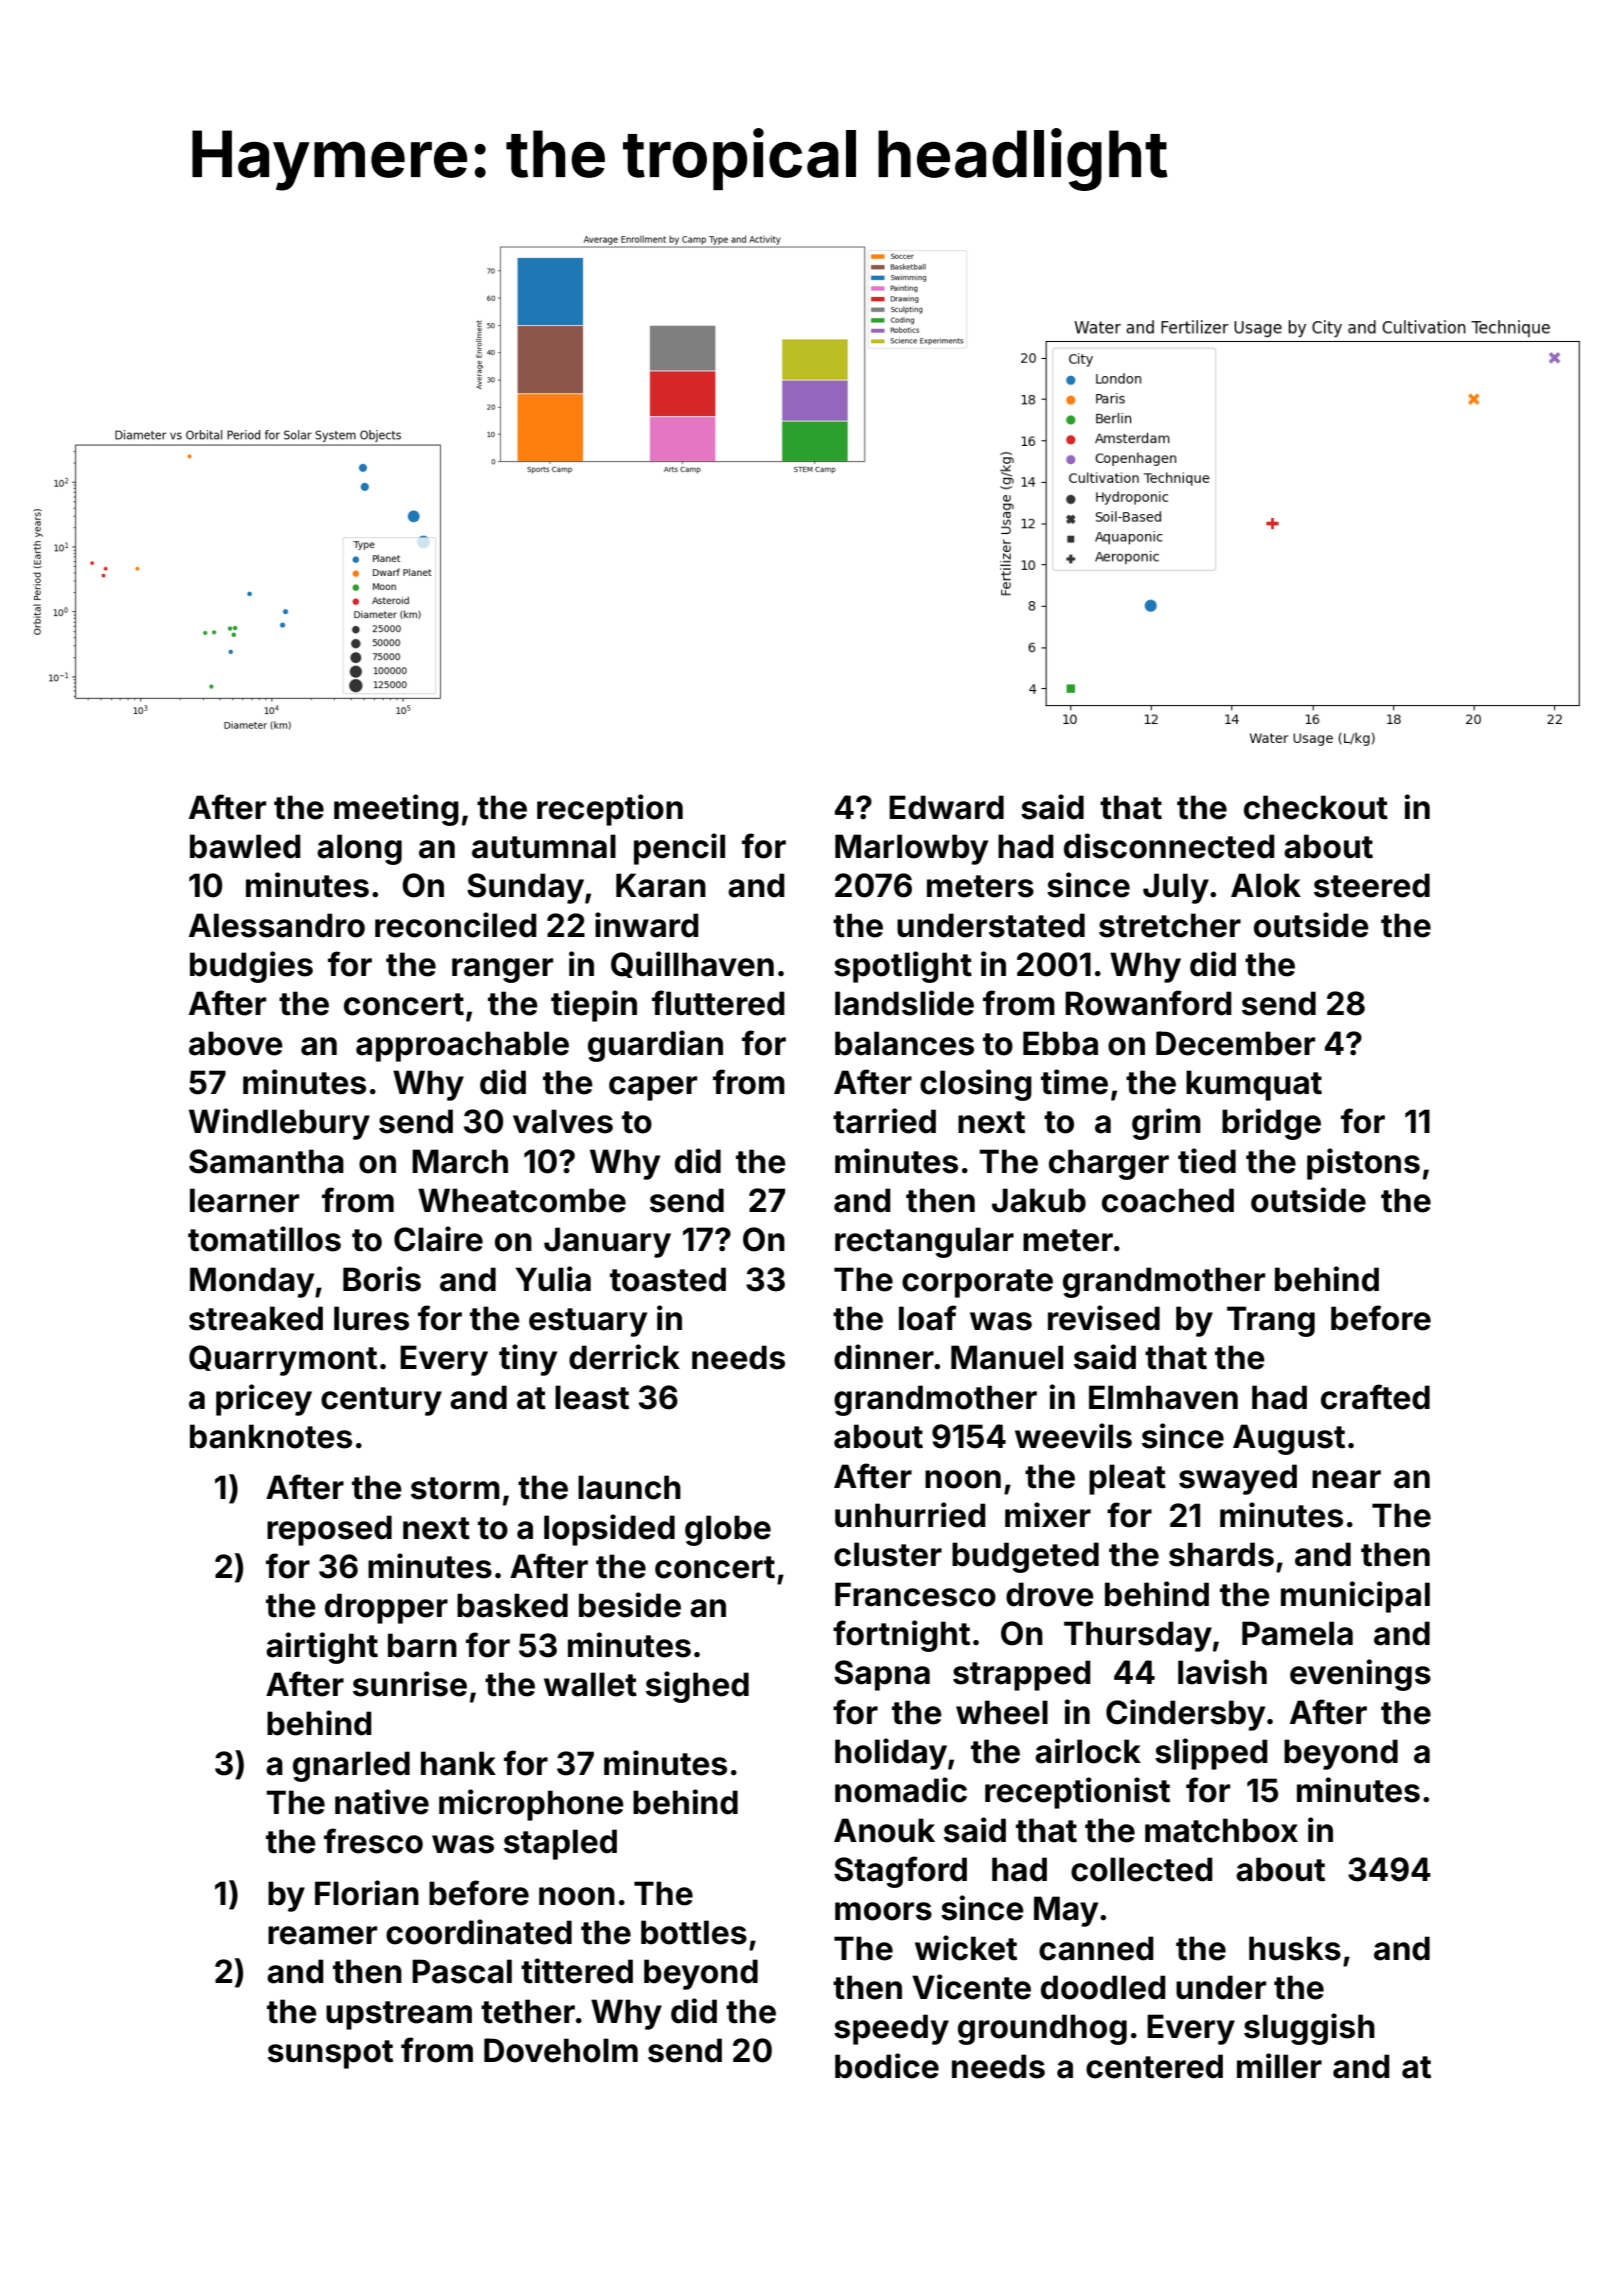 This screenshot has width=1620, height=2292. I want to click on bodice, so click(887, 2066).
